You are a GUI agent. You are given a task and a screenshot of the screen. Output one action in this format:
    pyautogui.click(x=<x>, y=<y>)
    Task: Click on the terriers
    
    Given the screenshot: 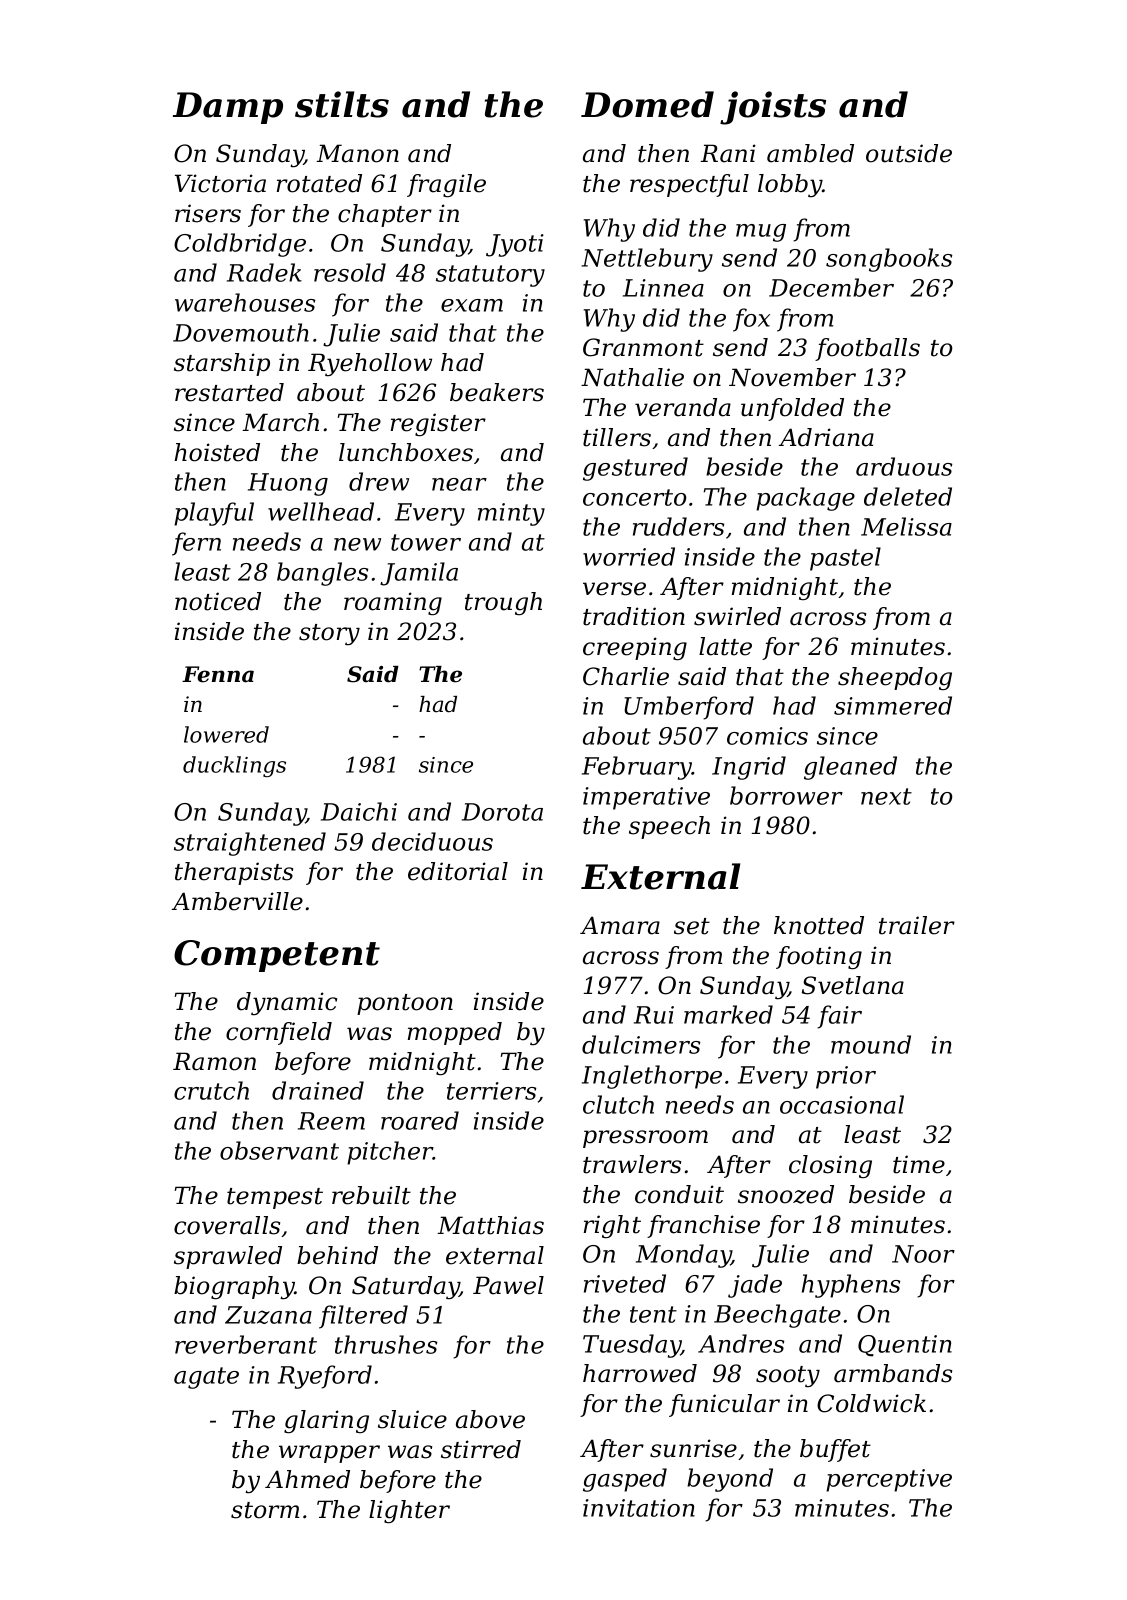 What is the action you would take?
    pyautogui.click(x=491, y=1091)
